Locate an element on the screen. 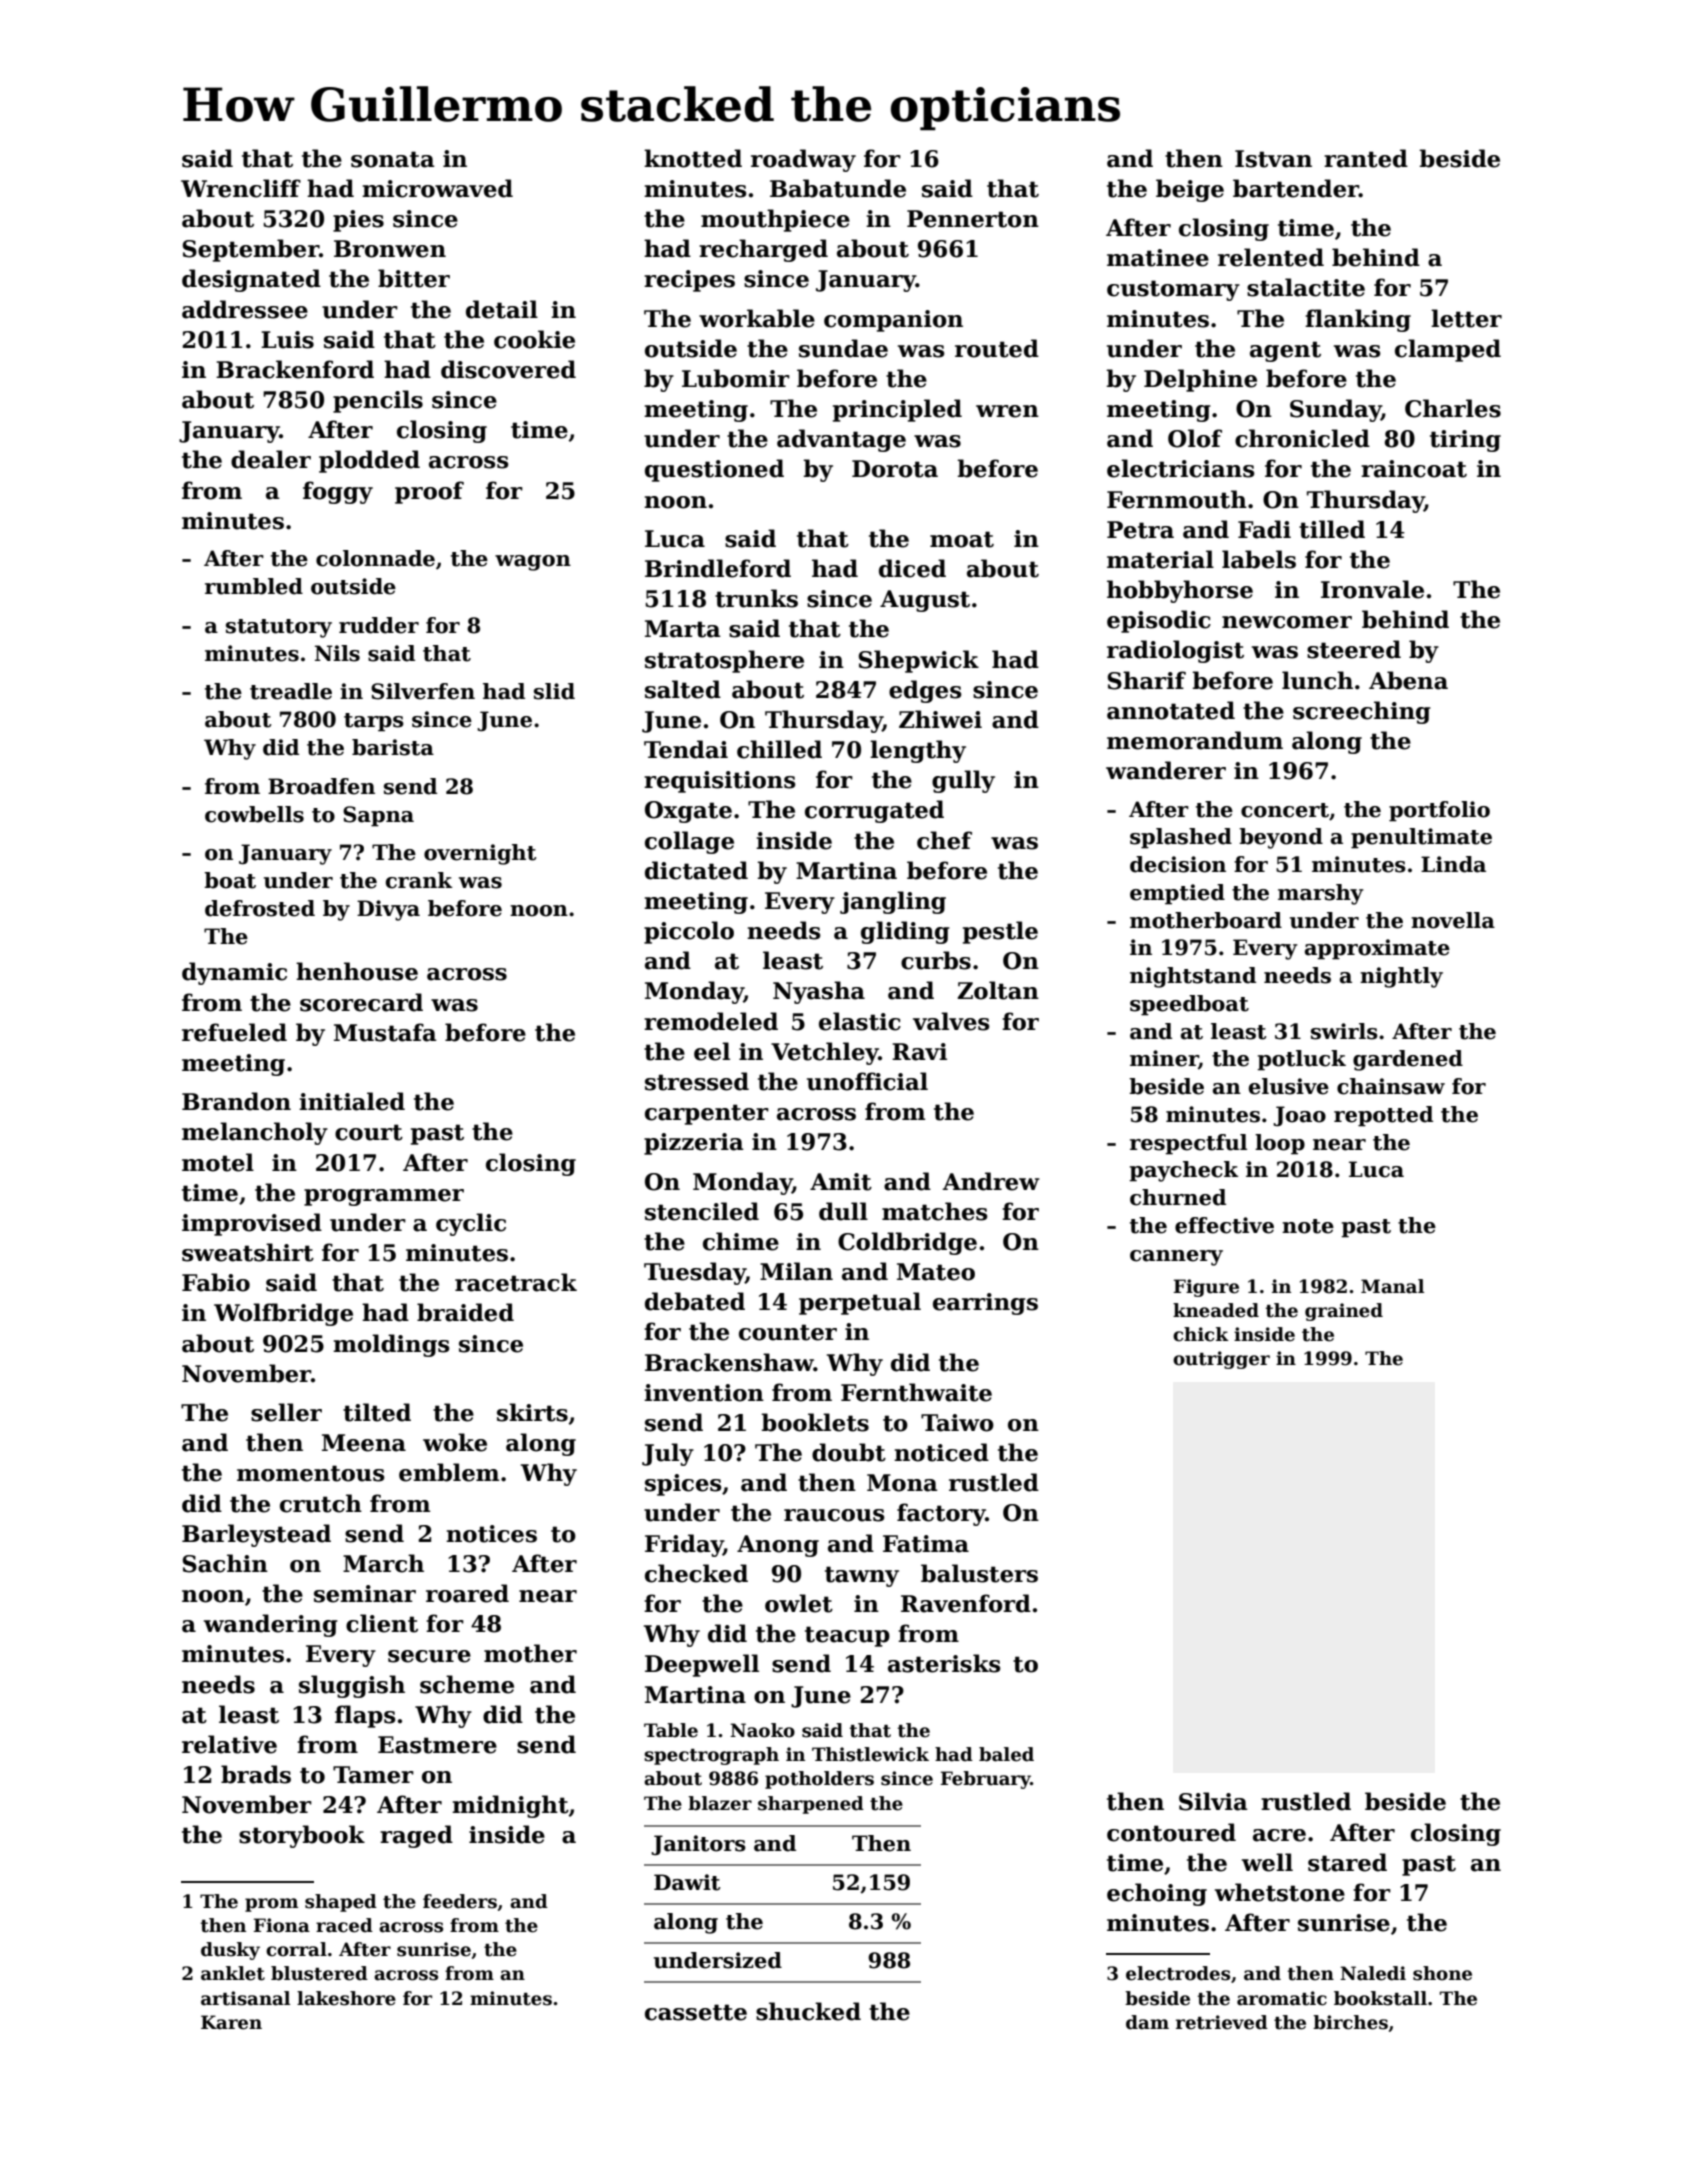  novella is located at coordinates (1453, 920).
